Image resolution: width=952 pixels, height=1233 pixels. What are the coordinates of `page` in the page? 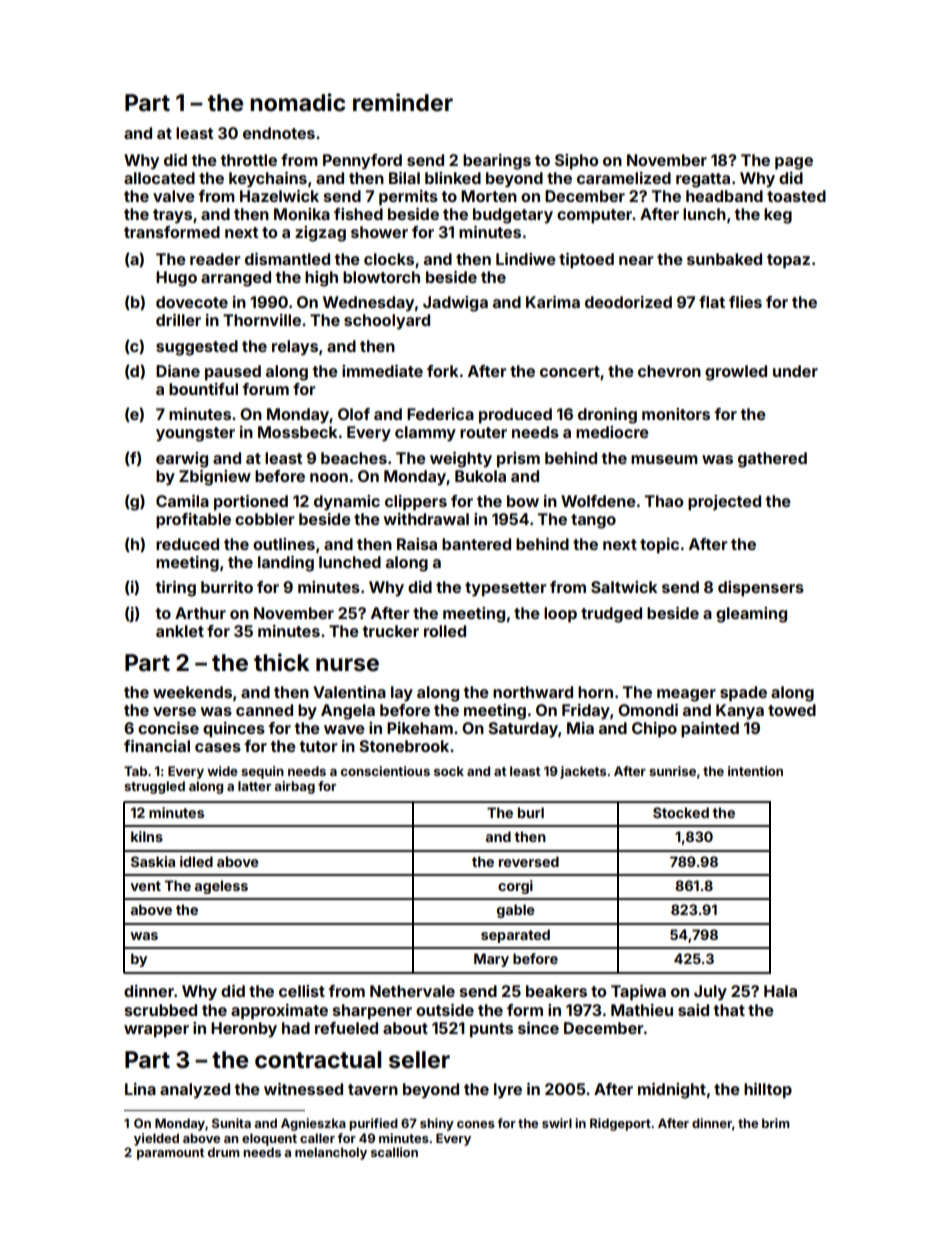 It's located at (794, 163).
